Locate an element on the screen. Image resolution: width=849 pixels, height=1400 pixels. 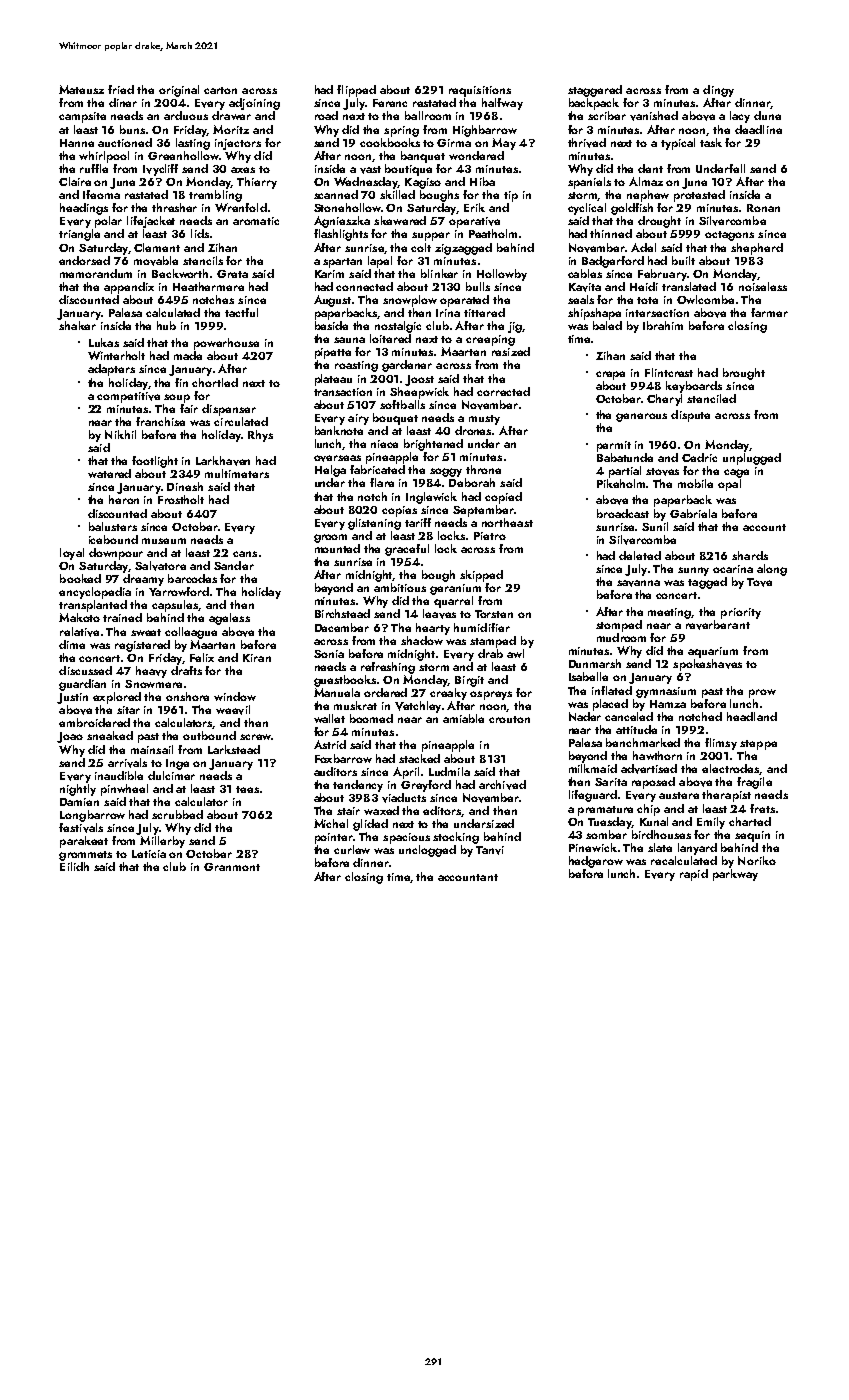
along is located at coordinates (772, 570).
